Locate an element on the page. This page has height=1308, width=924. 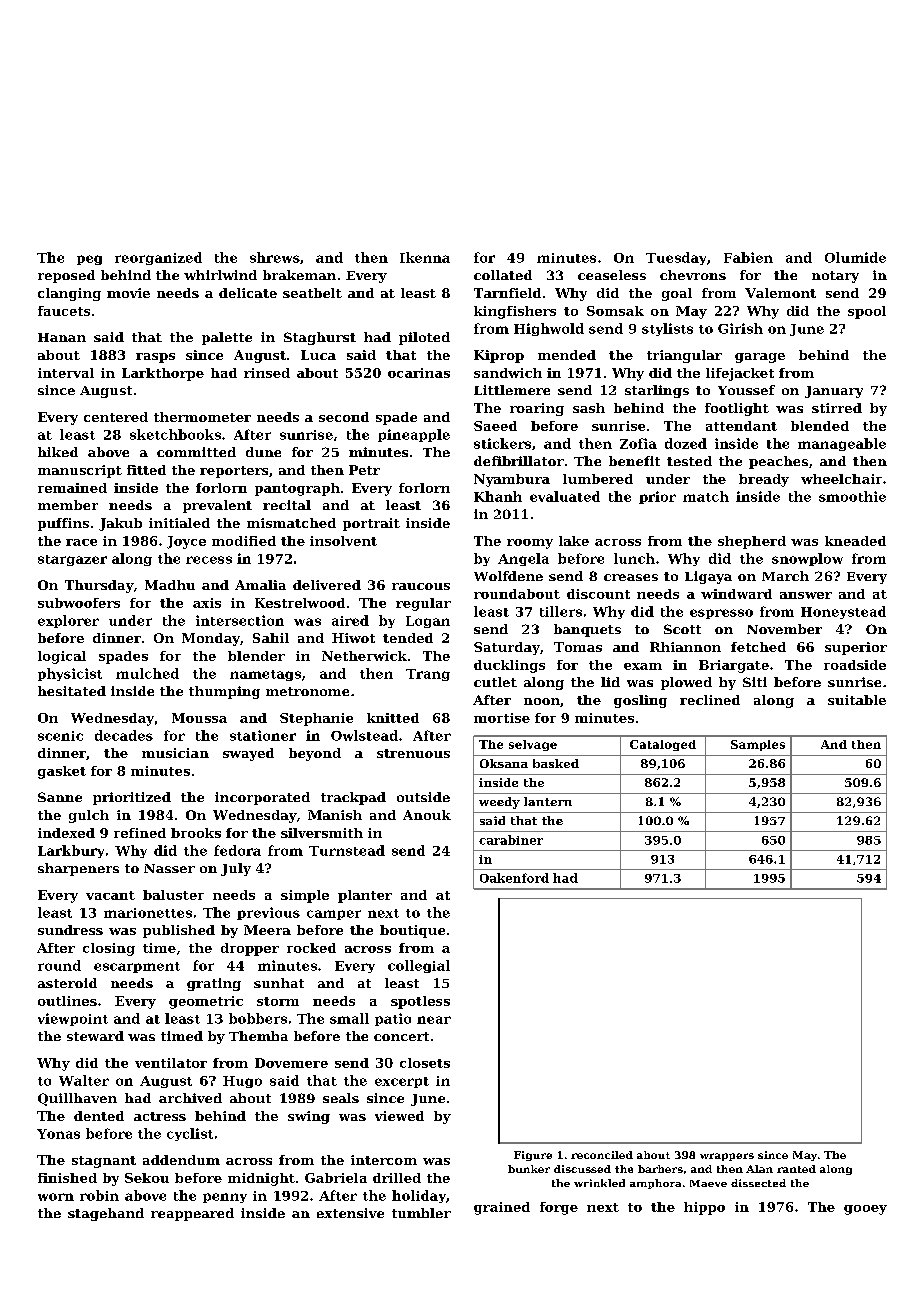
second is located at coordinates (344, 417).
